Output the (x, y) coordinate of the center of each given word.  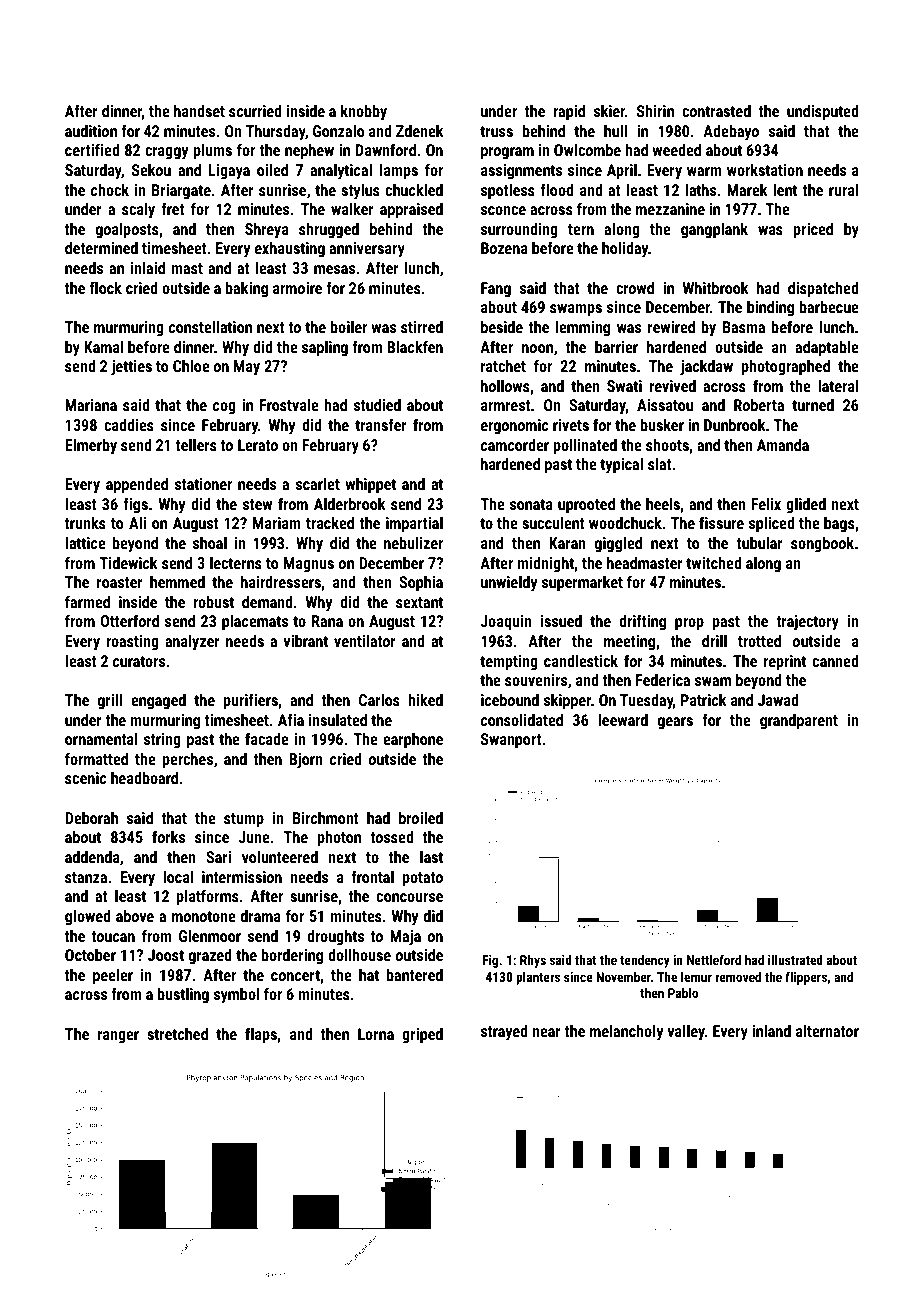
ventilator (365, 641)
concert (295, 975)
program (507, 153)
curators (139, 661)
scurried (255, 111)
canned (835, 661)
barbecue (829, 307)
